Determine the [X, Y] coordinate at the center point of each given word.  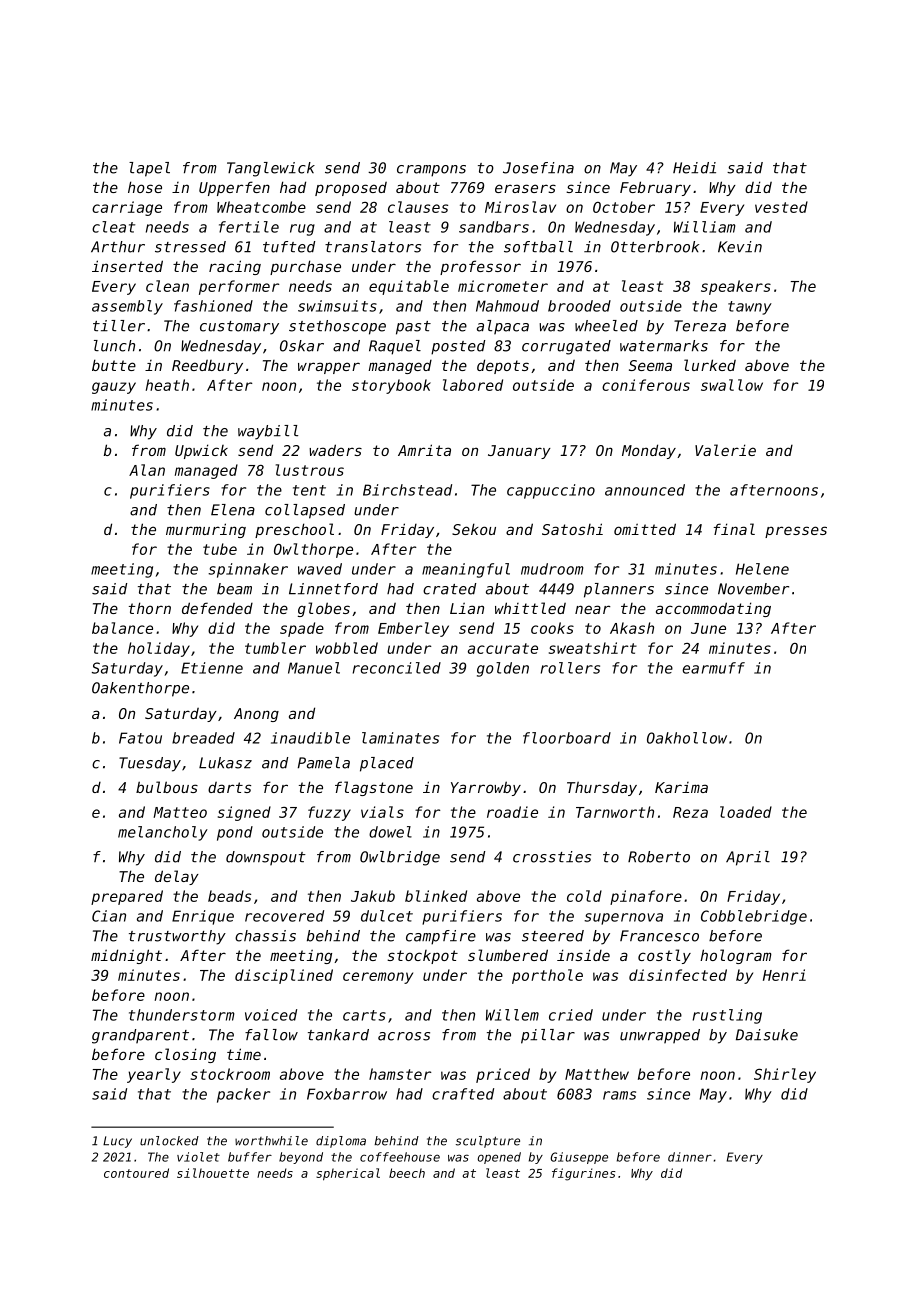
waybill [268, 432]
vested [781, 207]
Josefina [538, 168]
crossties [552, 857]
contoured [136, 1173]
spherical [348, 1174]
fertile [249, 227]
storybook [391, 386]
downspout [266, 858]
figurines [584, 1174]
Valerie [725, 450]
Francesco [659, 936]
